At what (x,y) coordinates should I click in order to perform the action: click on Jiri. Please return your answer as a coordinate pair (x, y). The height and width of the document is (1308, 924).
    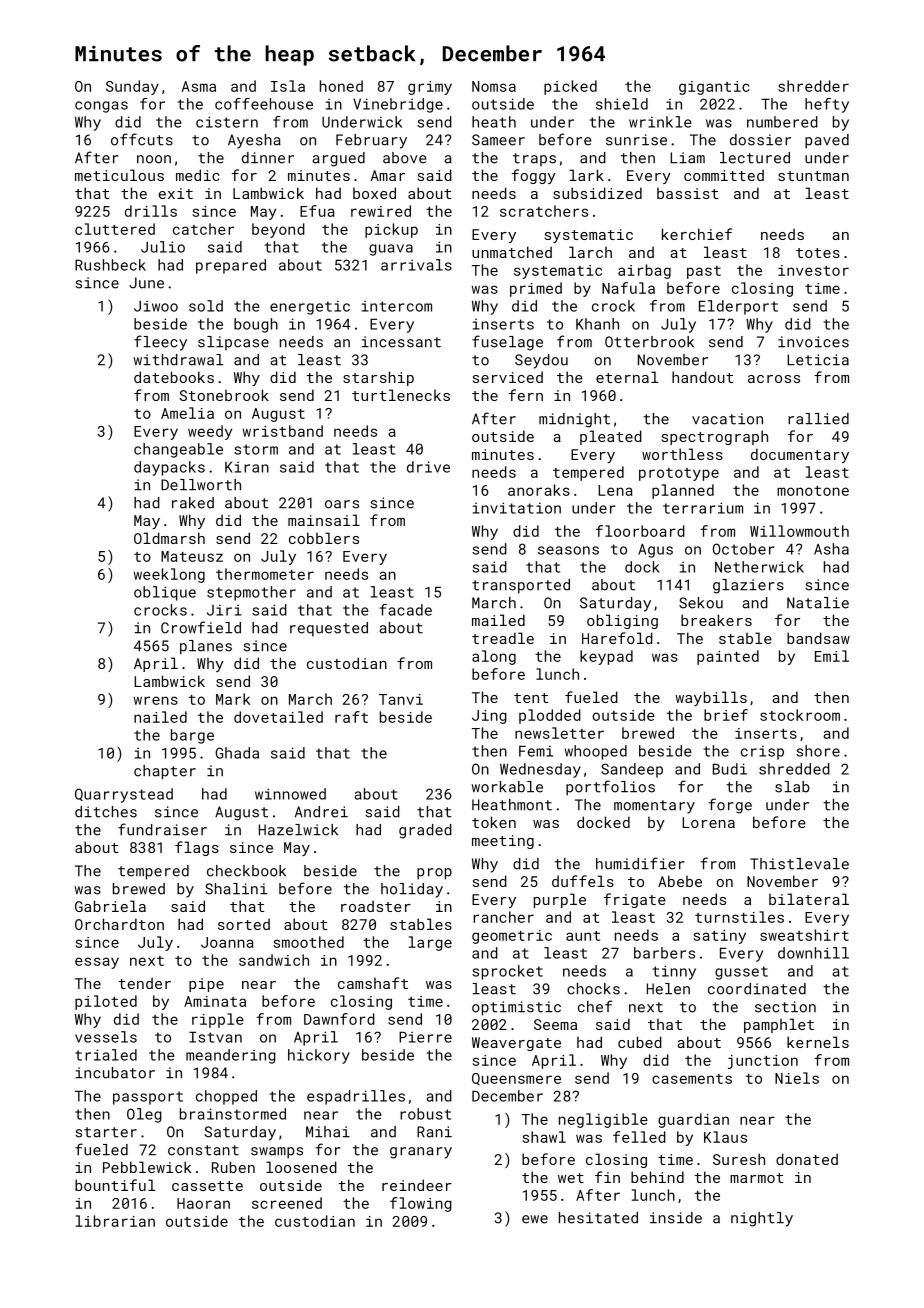
    Looking at the image, I should click on (224, 610).
